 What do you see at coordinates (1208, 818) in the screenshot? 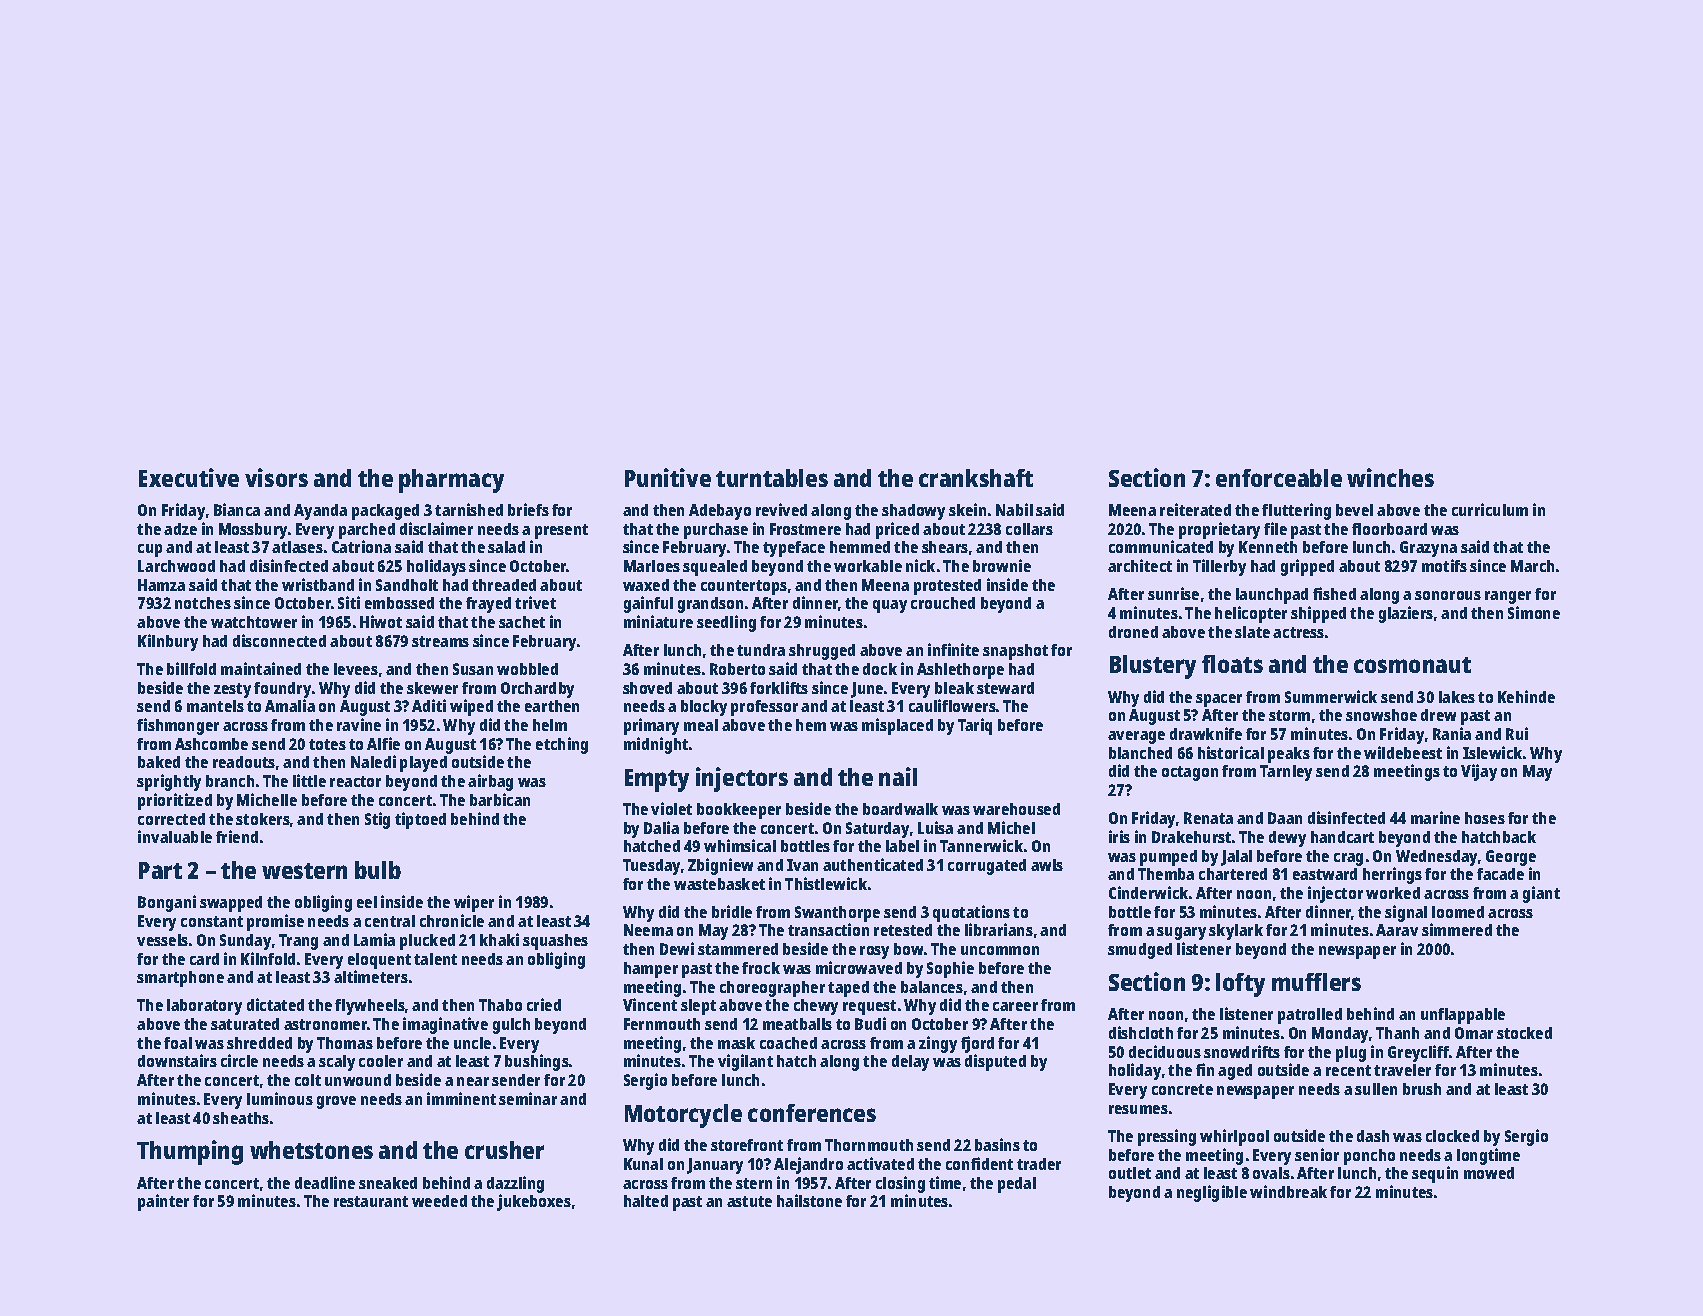
I see `Renata` at bounding box center [1208, 818].
